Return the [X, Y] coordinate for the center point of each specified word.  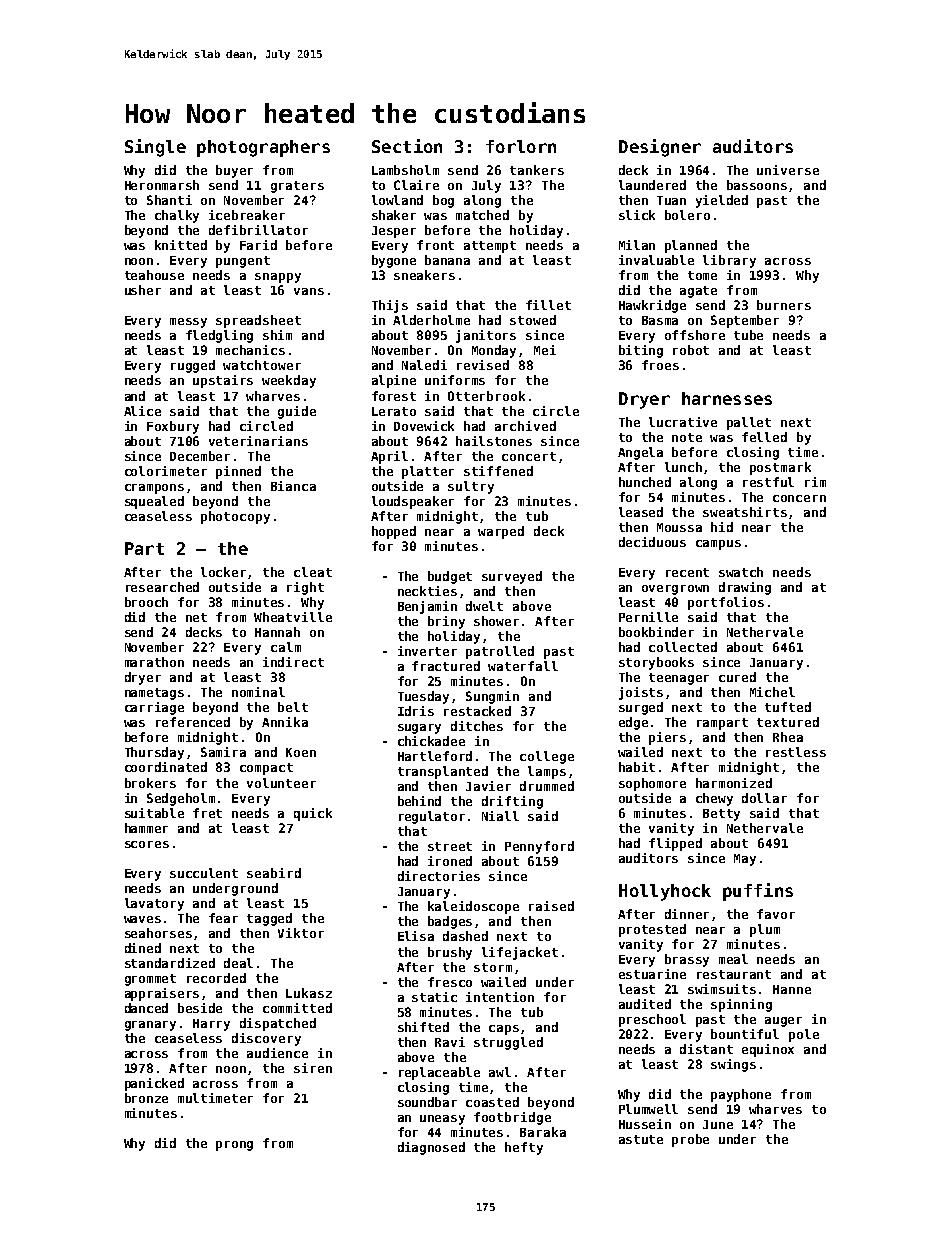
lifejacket [520, 953]
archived [525, 426]
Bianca [293, 486]
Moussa [679, 527]
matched [482, 215]
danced [146, 1008]
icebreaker [247, 215]
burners [784, 305]
